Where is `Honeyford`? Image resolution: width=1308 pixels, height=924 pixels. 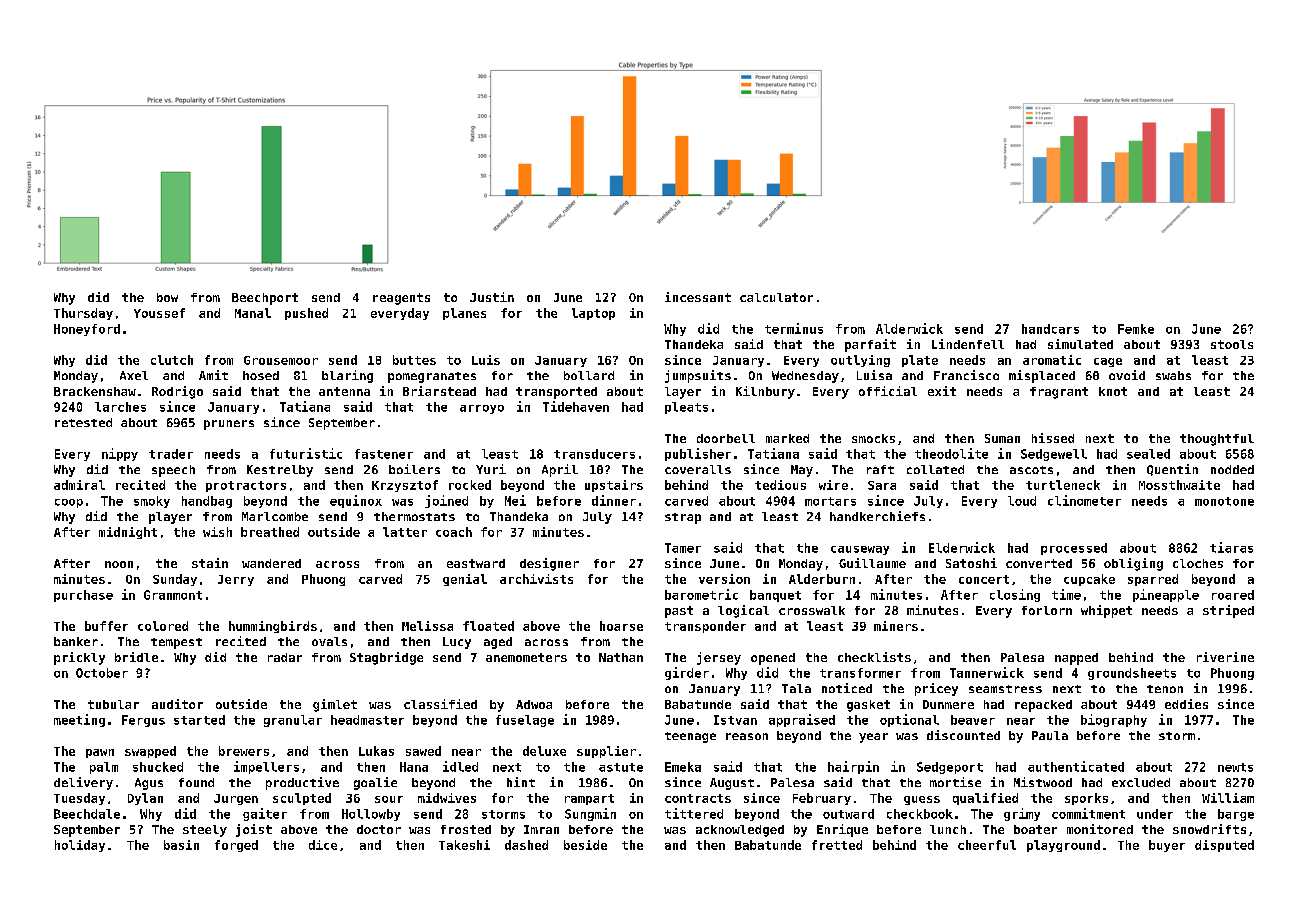 Honeyford is located at coordinates (87, 330).
